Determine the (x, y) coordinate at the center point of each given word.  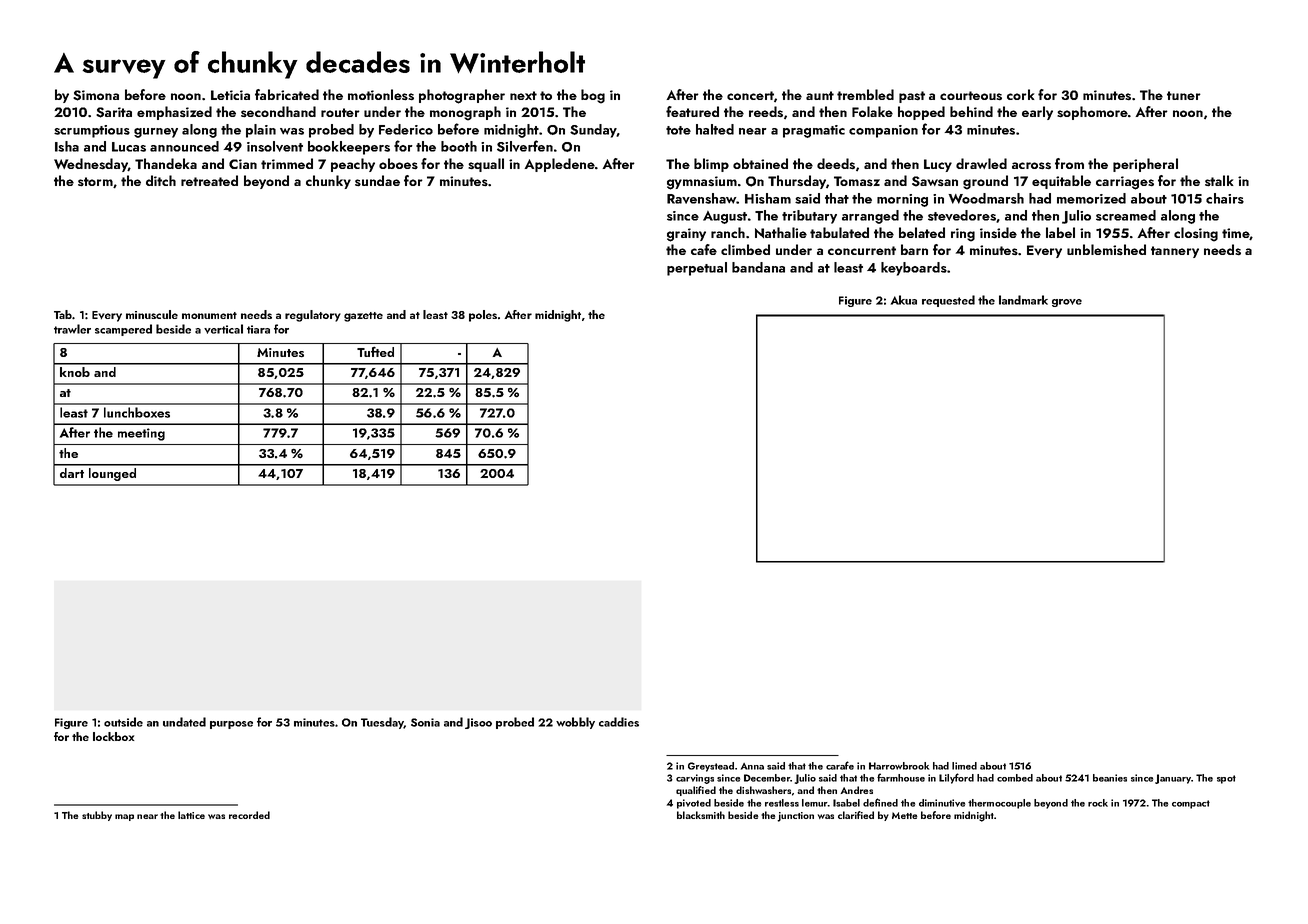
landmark (1023, 300)
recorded (249, 815)
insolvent (275, 146)
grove (1067, 303)
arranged (870, 217)
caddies (619, 722)
